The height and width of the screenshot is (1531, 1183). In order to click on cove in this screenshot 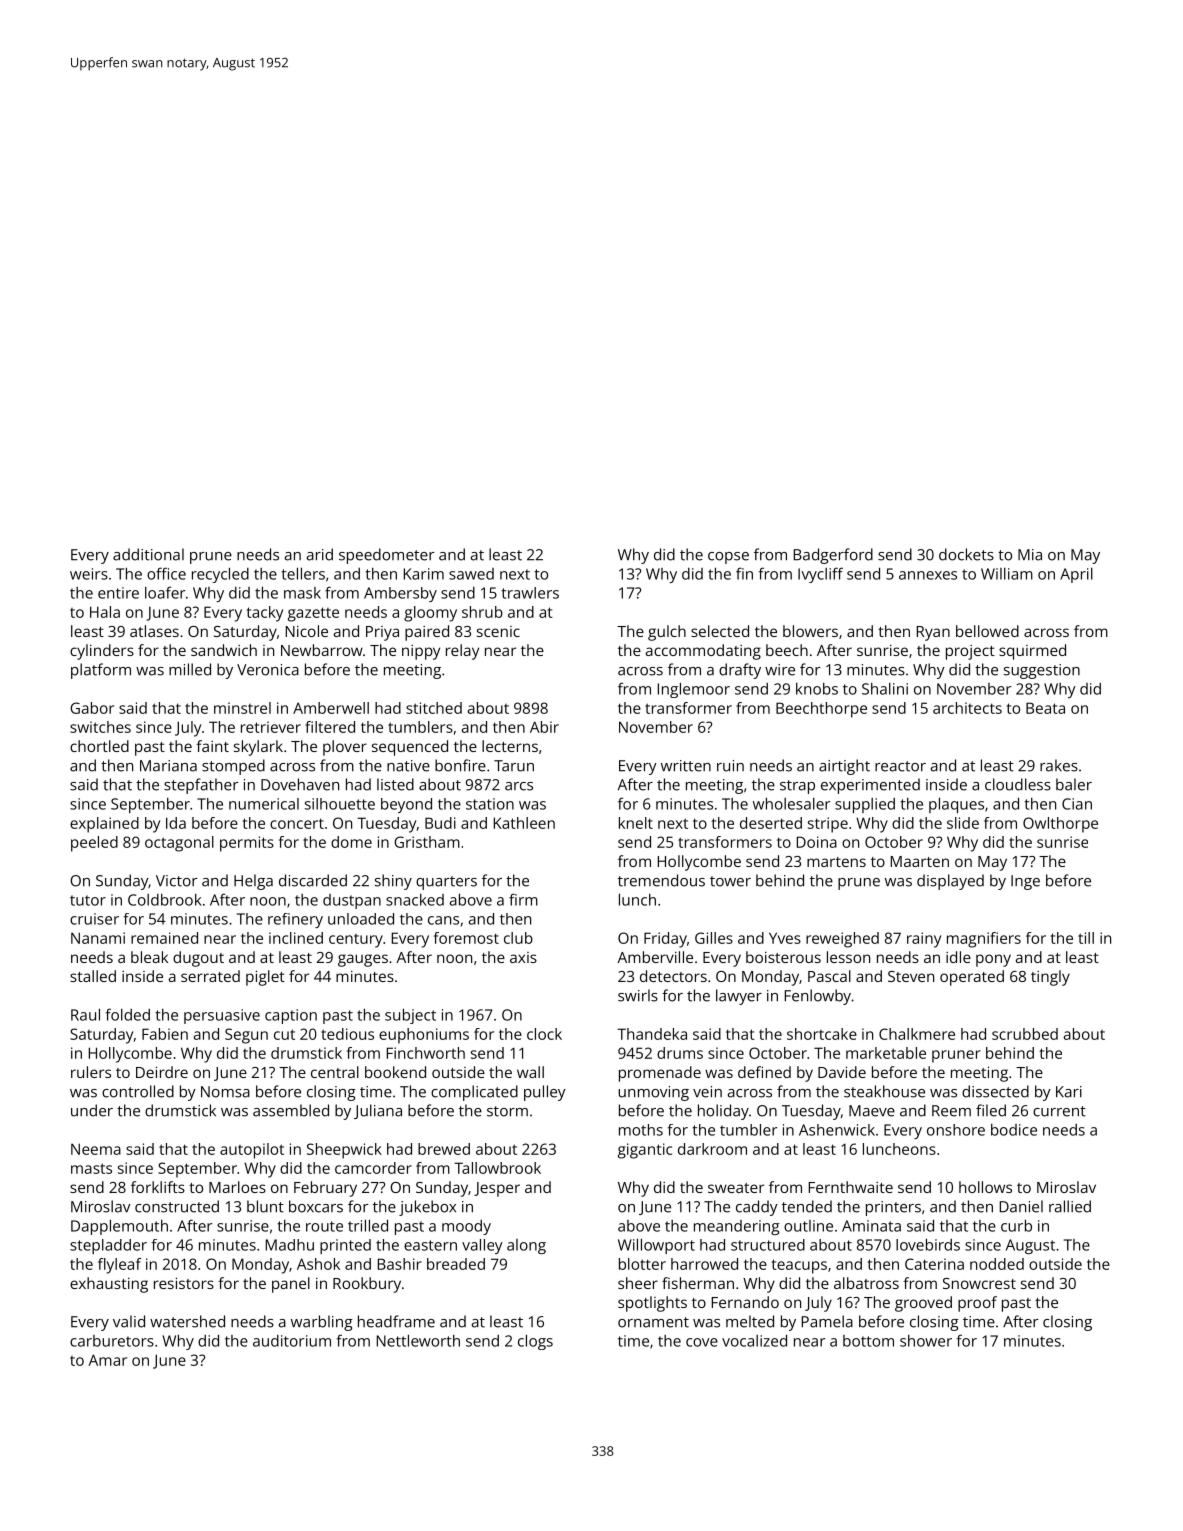, I will do `click(702, 1342)`.
